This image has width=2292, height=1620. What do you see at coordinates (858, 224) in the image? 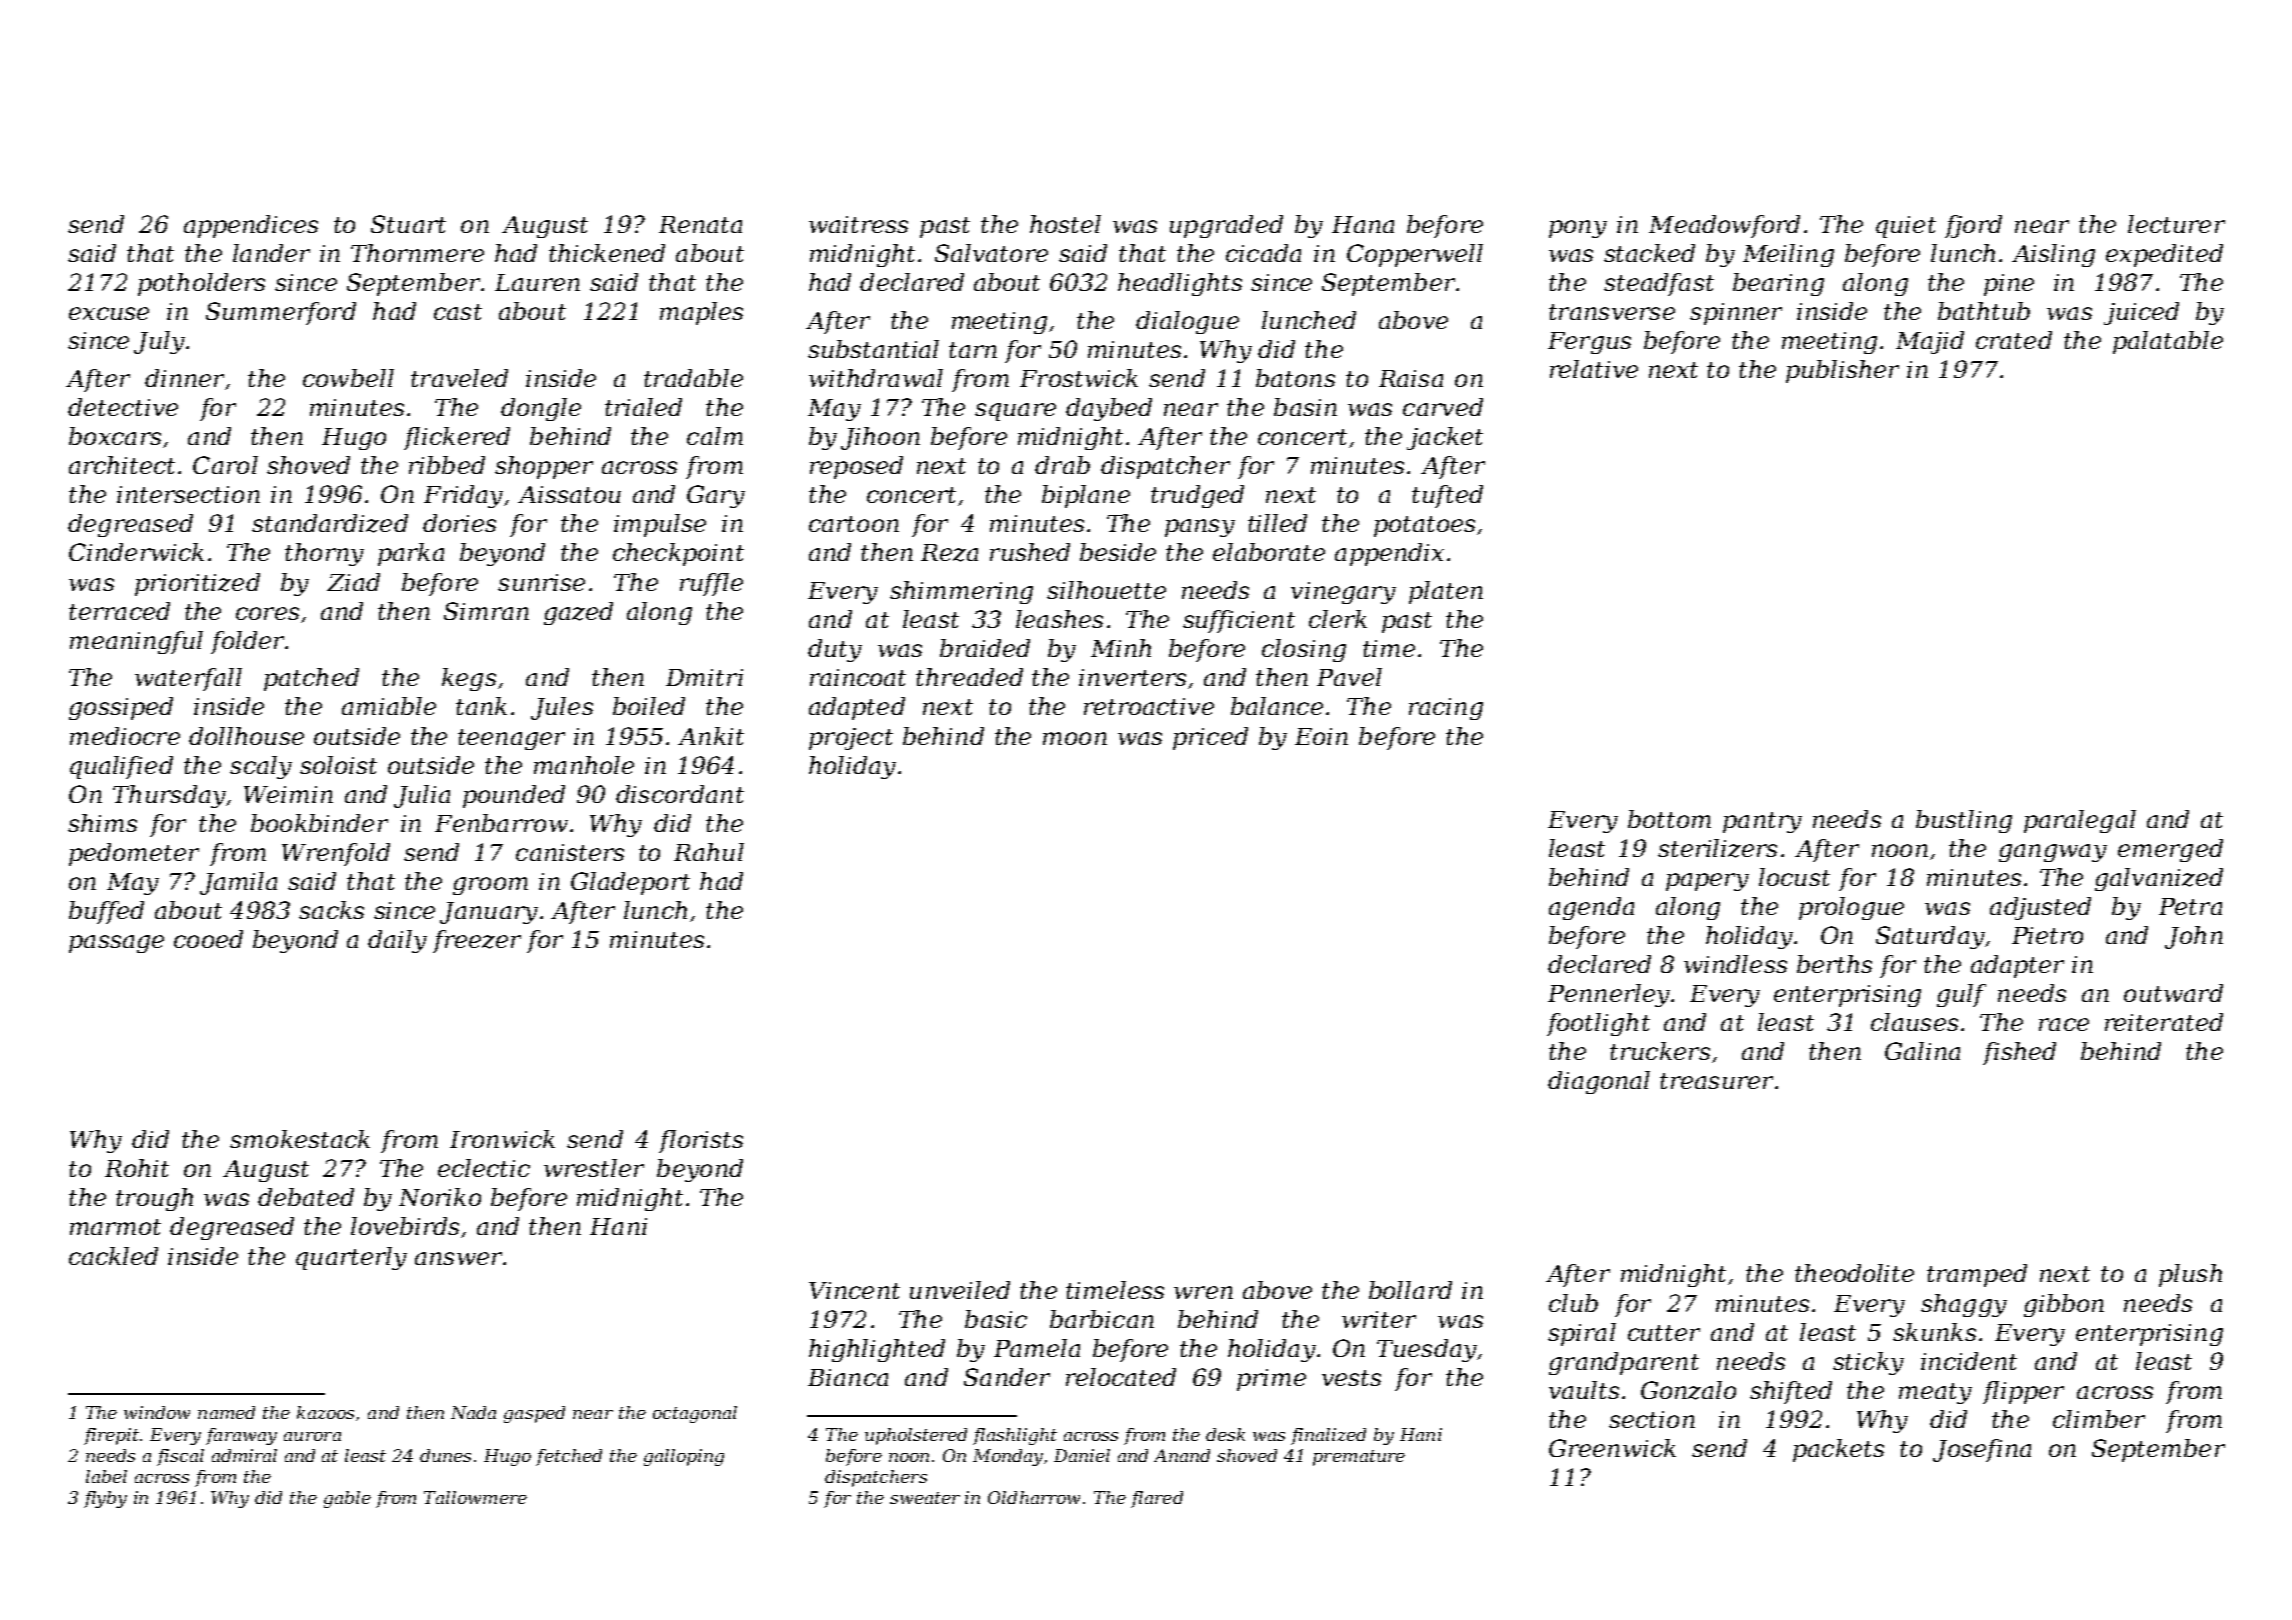
I see `waitress` at bounding box center [858, 224].
